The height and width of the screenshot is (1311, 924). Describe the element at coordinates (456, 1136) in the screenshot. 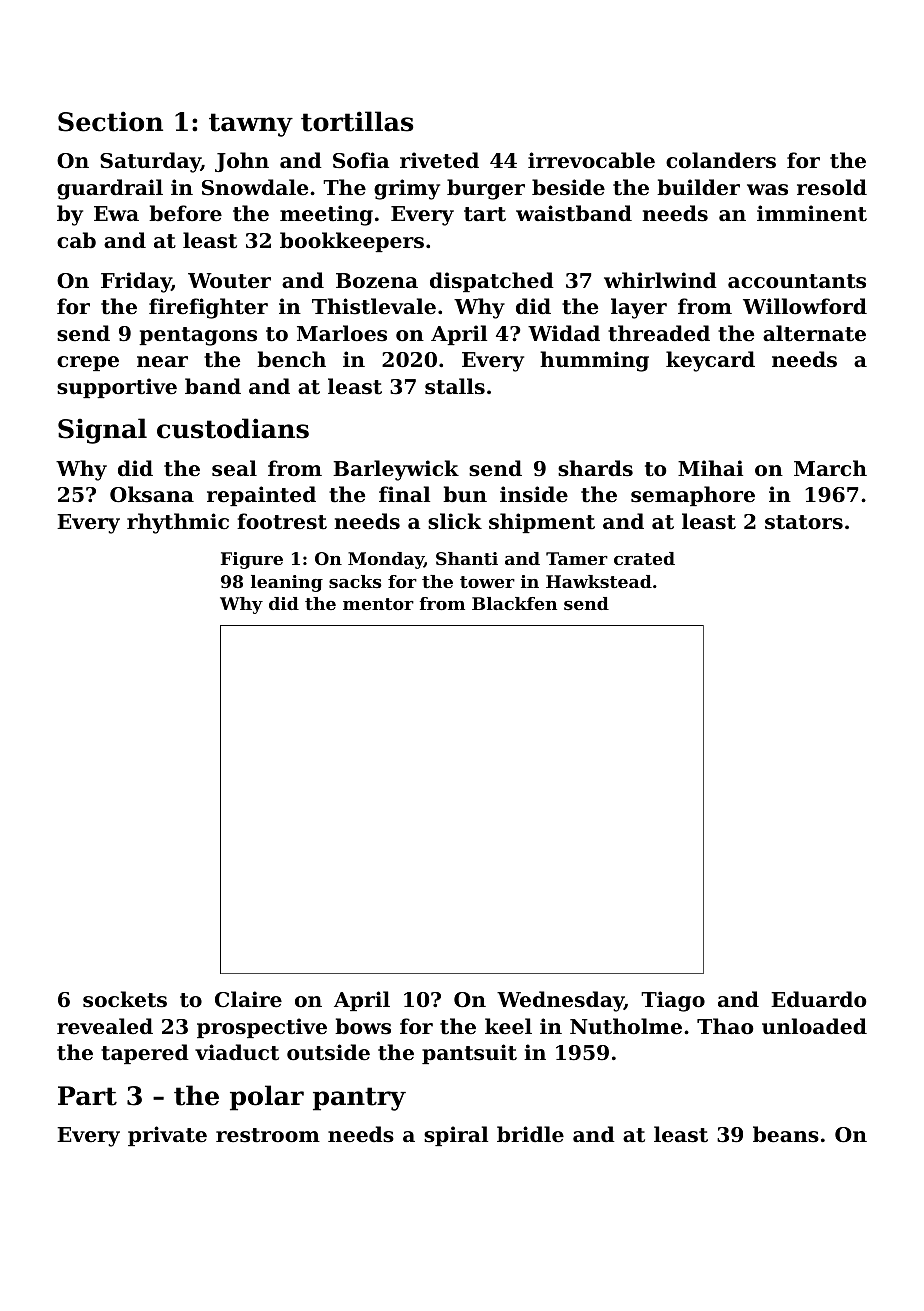

I see `spiral` at that location.
